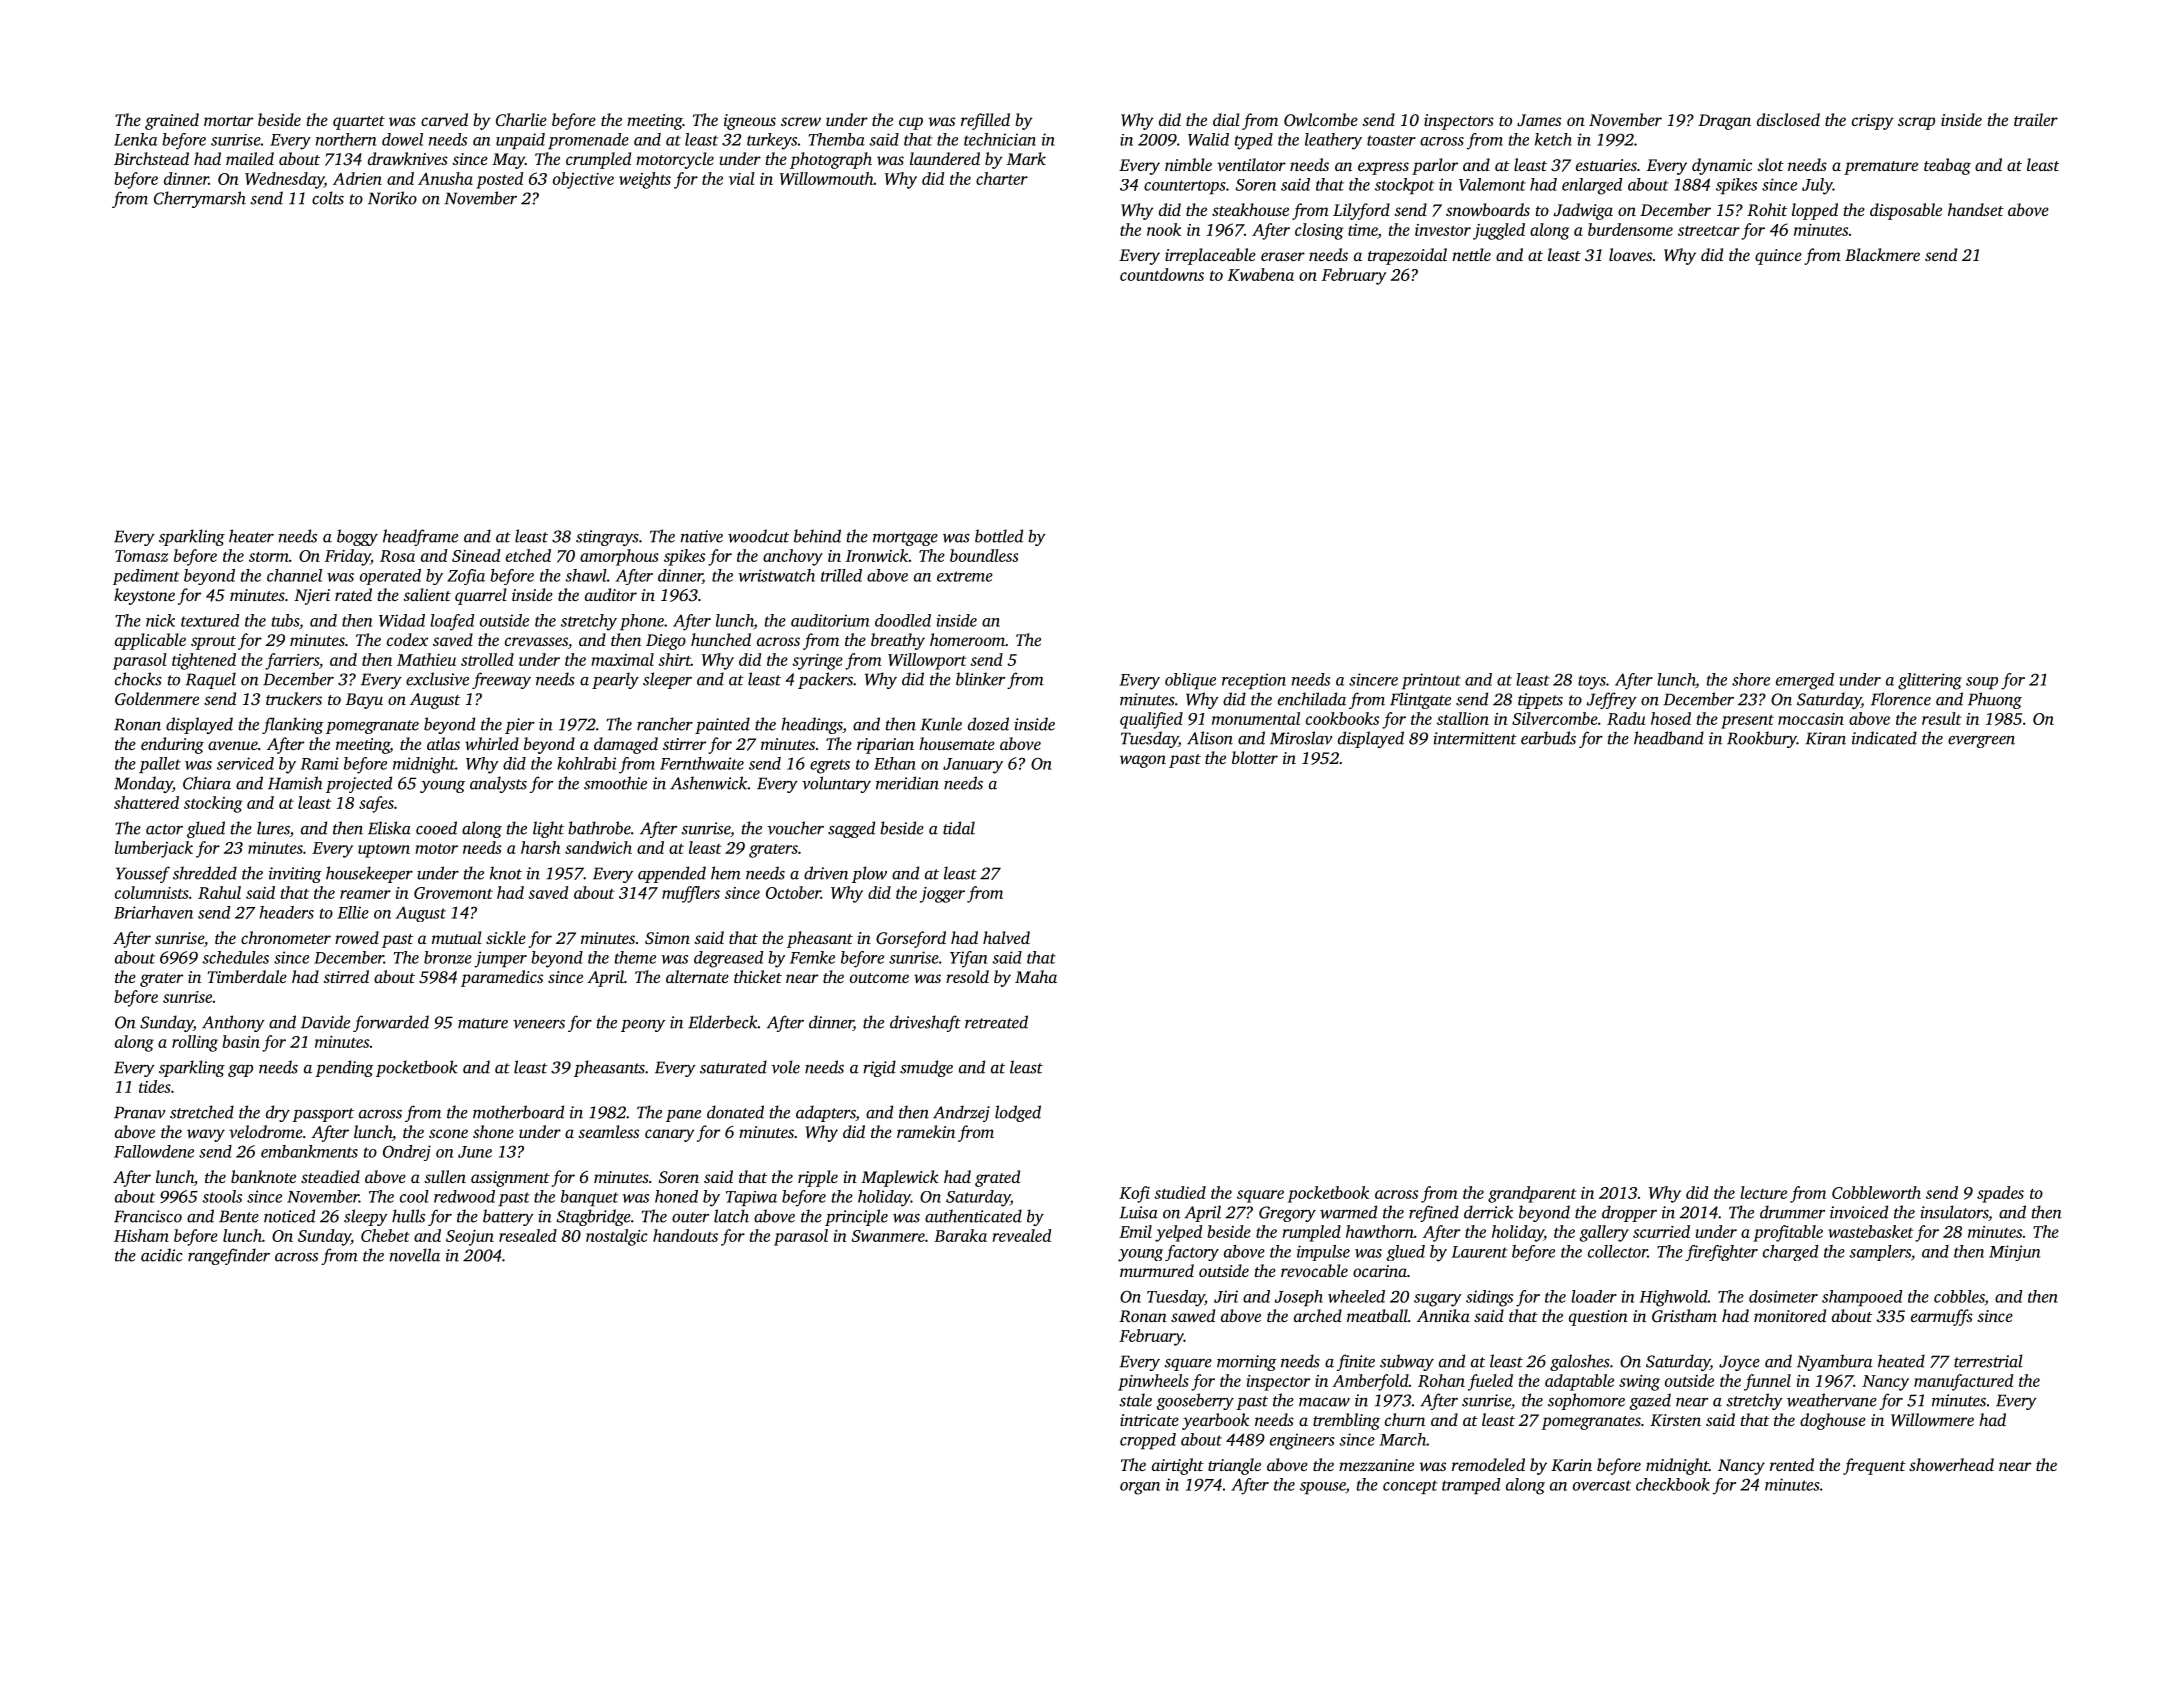  Describe the element at coordinates (228, 121) in the image. I see `mortar` at that location.
